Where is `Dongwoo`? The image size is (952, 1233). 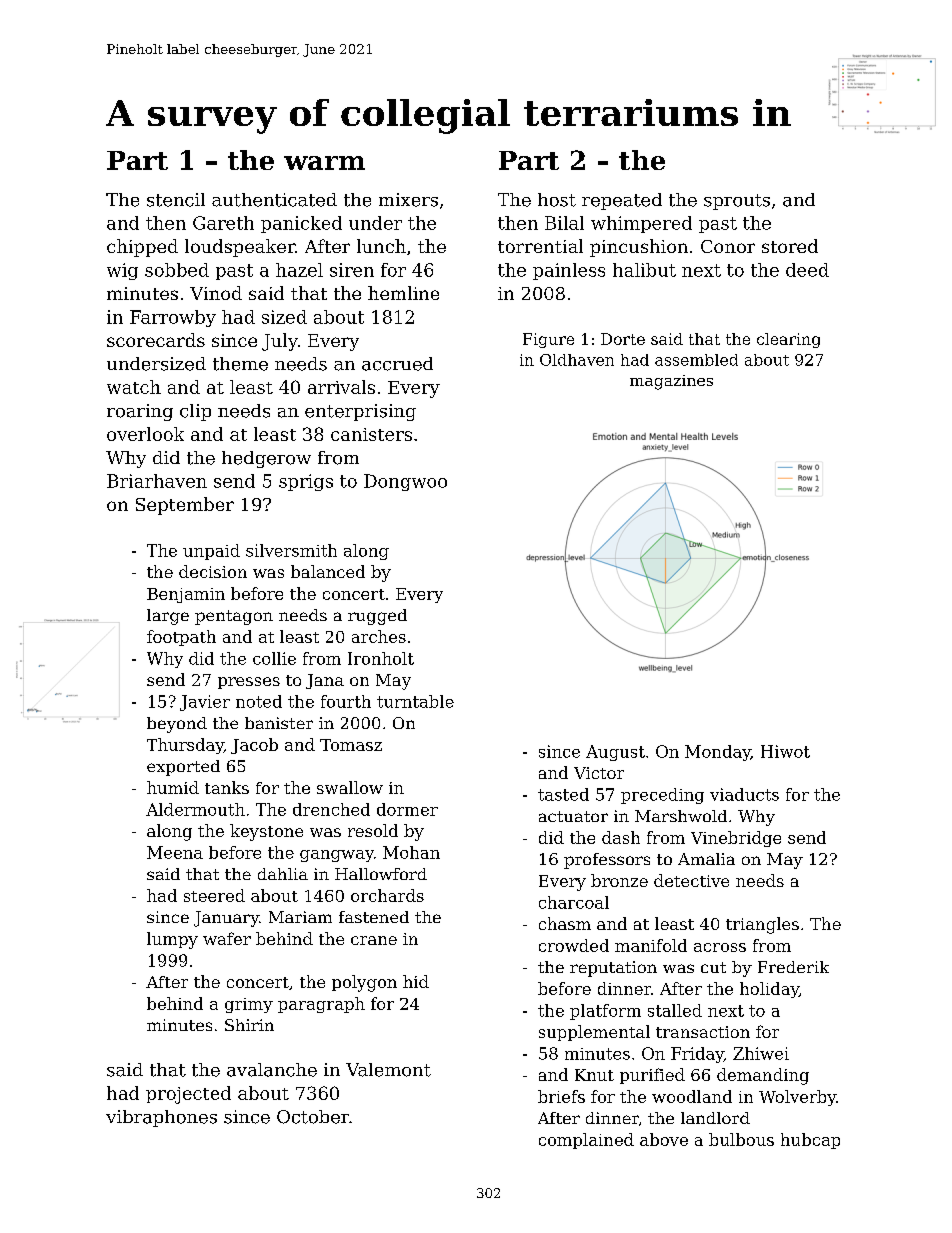
Dongwoo is located at coordinates (405, 482).
